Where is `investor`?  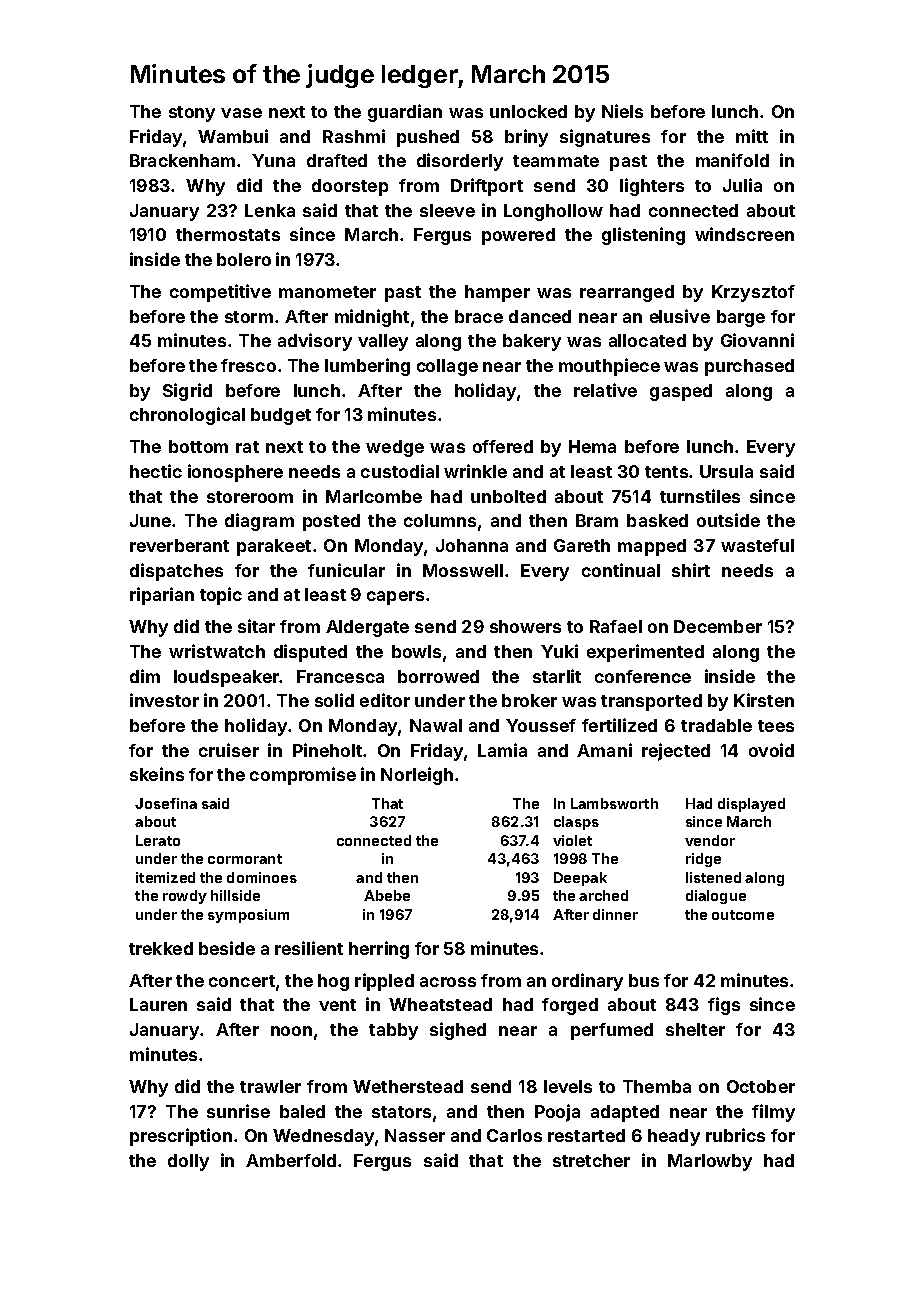 investor is located at coordinates (164, 700).
